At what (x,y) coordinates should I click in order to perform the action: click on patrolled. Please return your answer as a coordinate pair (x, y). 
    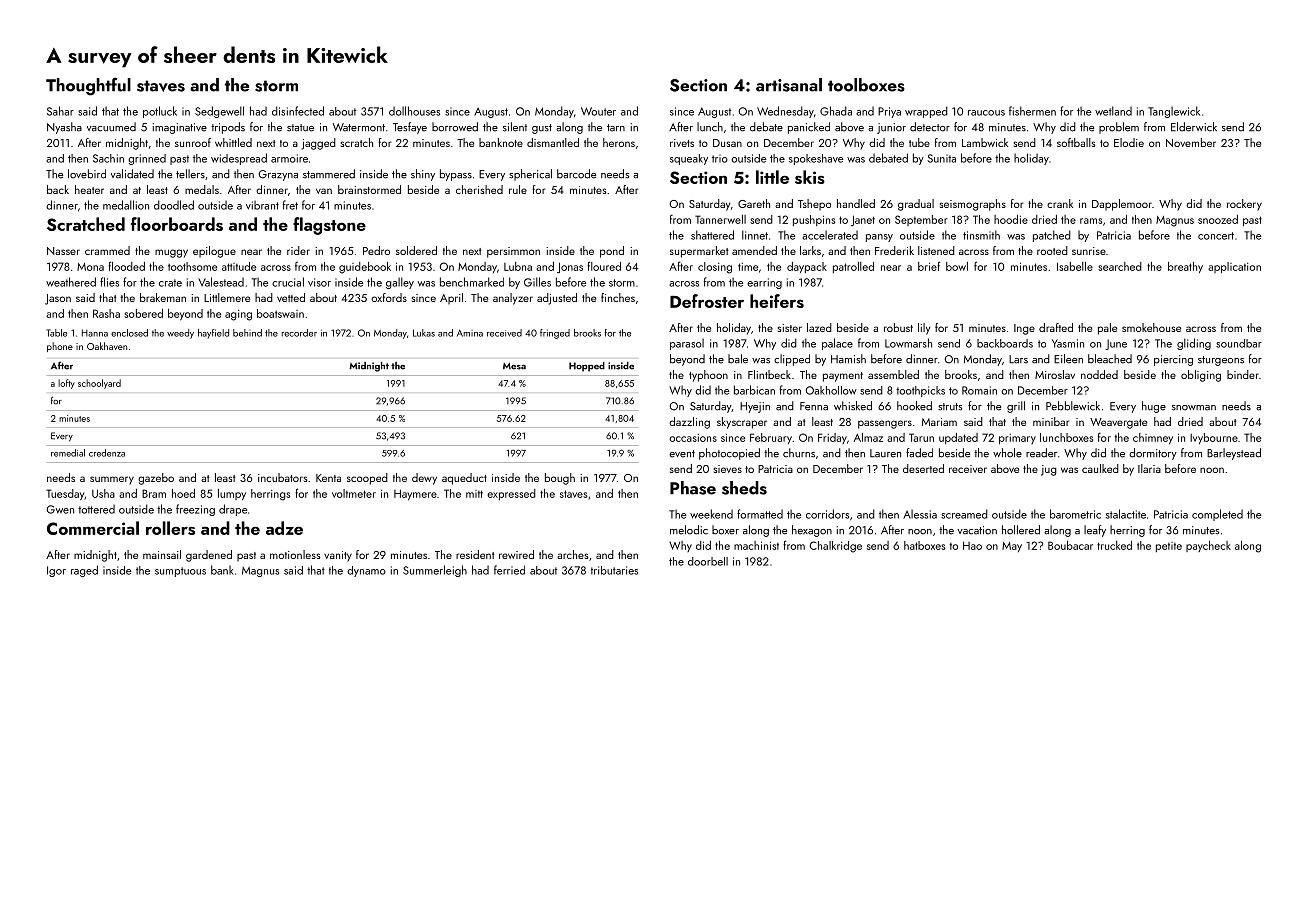
    Looking at the image, I should click on (853, 267).
